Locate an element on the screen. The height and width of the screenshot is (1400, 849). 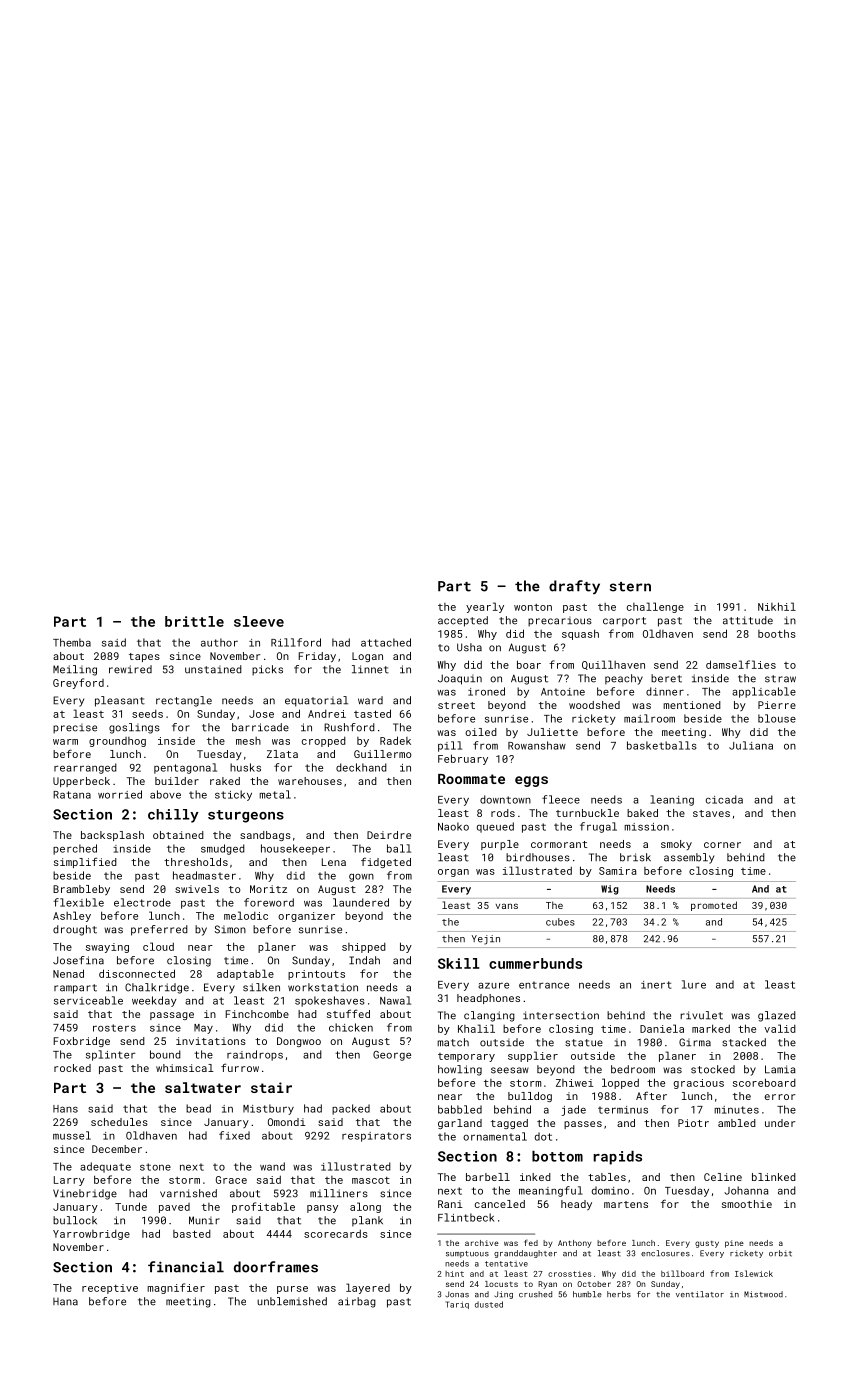
lopped is located at coordinates (620, 1083).
